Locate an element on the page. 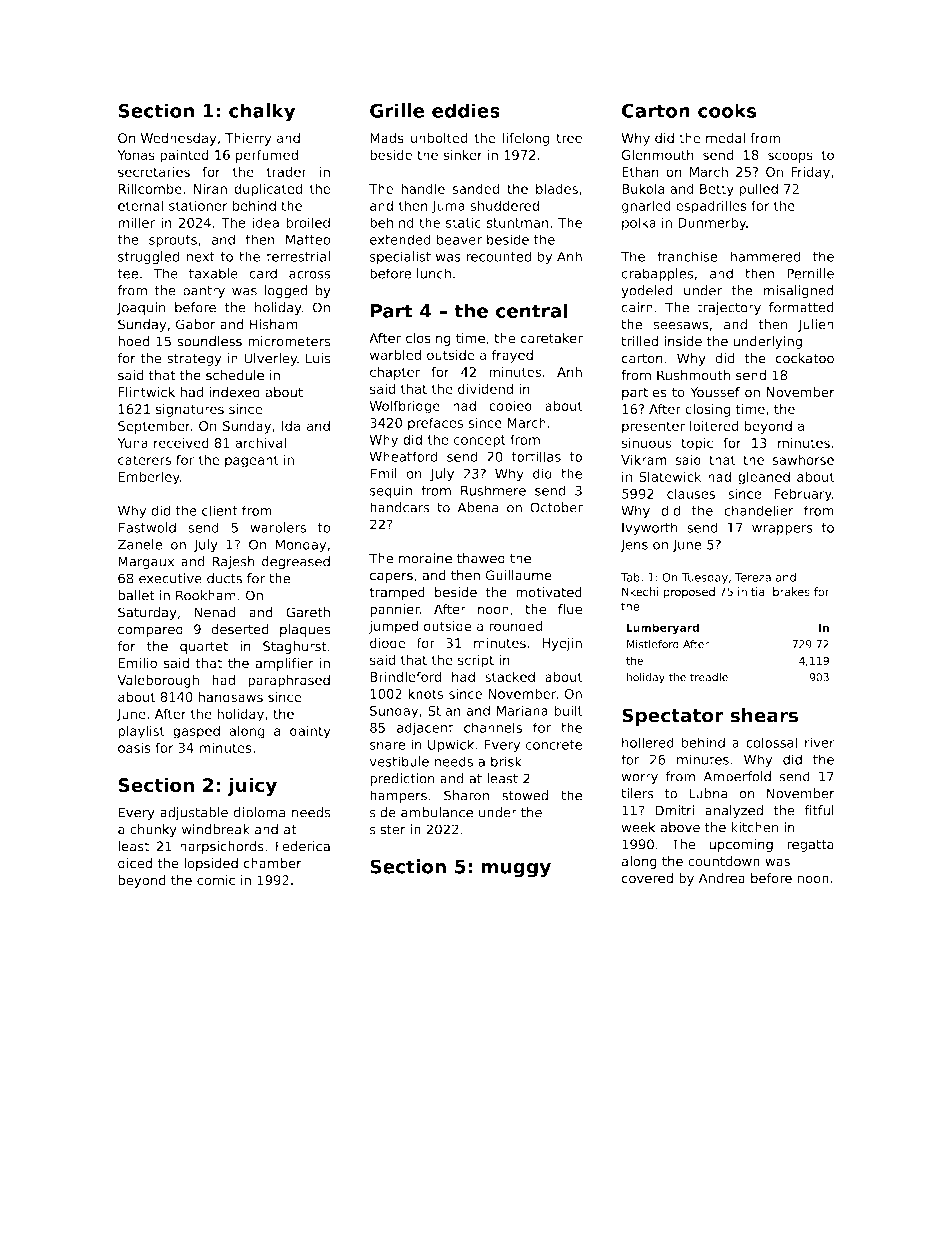 This image has width=952, height=1233. brakes is located at coordinates (791, 591).
